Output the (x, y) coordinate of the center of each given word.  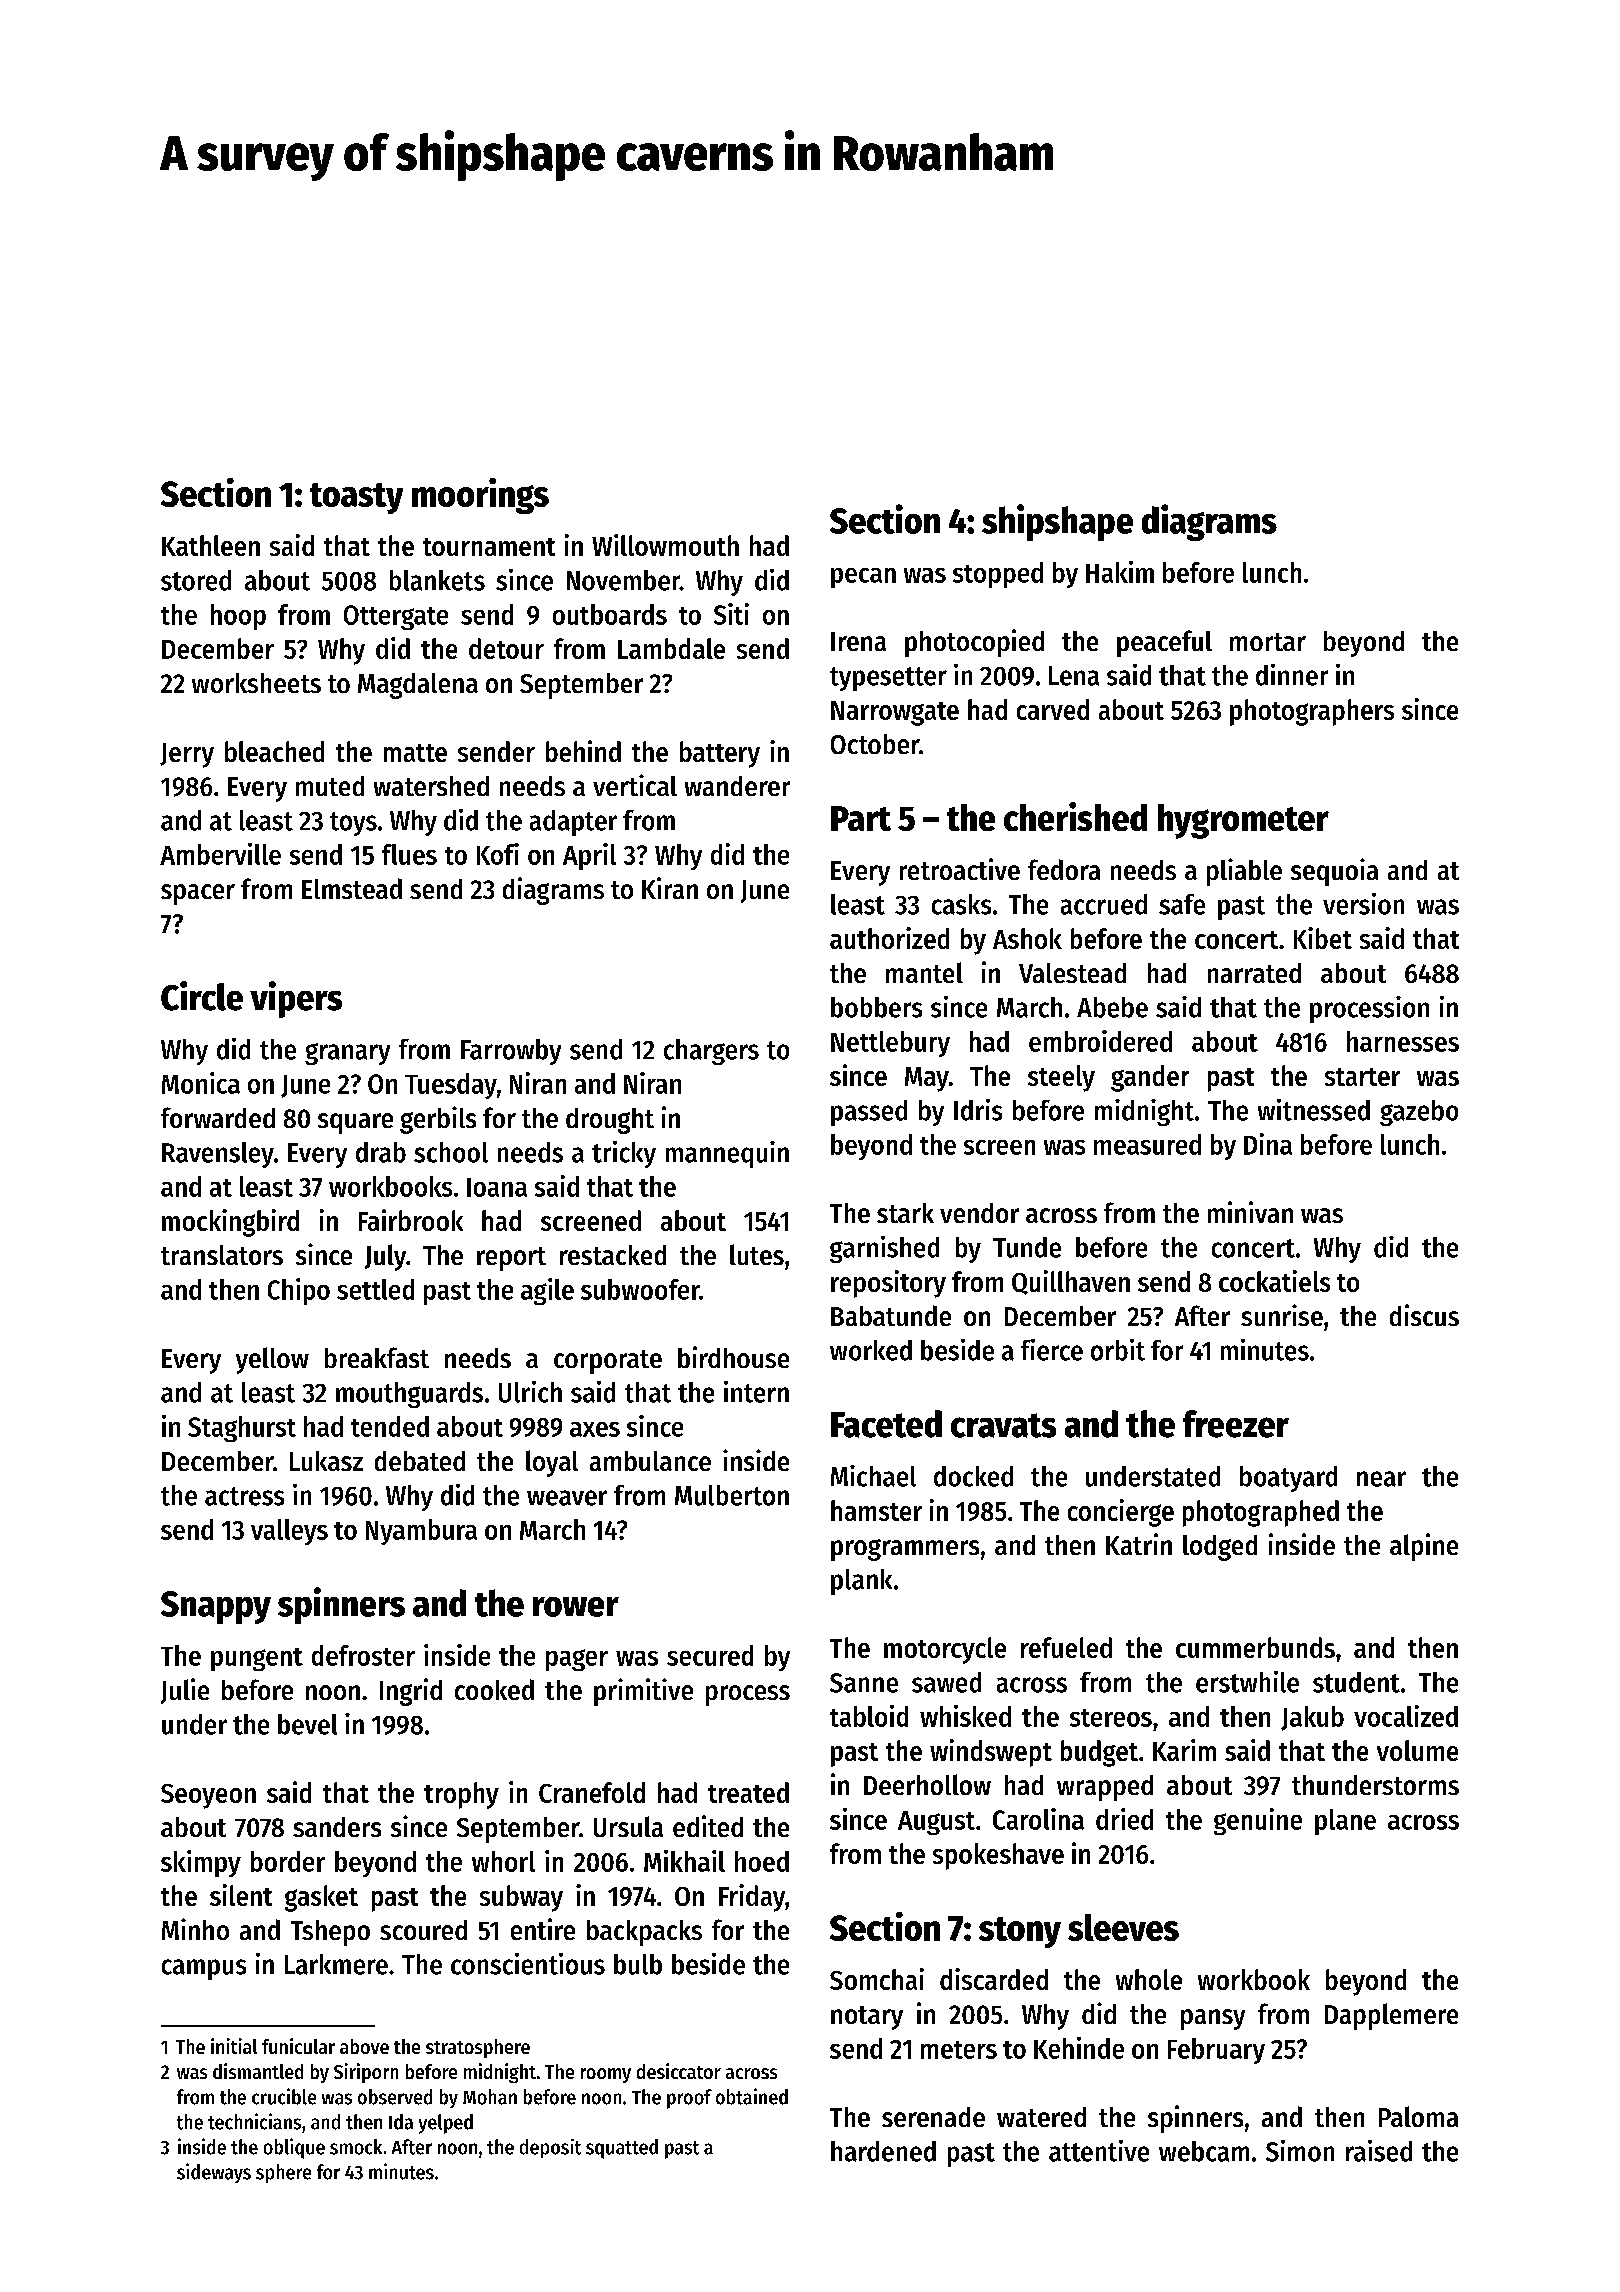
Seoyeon (208, 1796)
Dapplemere (1391, 2016)
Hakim (1120, 572)
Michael (873, 1476)
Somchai (877, 1979)
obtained (752, 2096)
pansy (1213, 2019)
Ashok (1027, 938)
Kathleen (211, 545)
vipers (296, 999)
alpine (1424, 1547)
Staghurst (242, 1429)
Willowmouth (665, 545)
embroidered (1100, 1041)
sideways (214, 2173)
